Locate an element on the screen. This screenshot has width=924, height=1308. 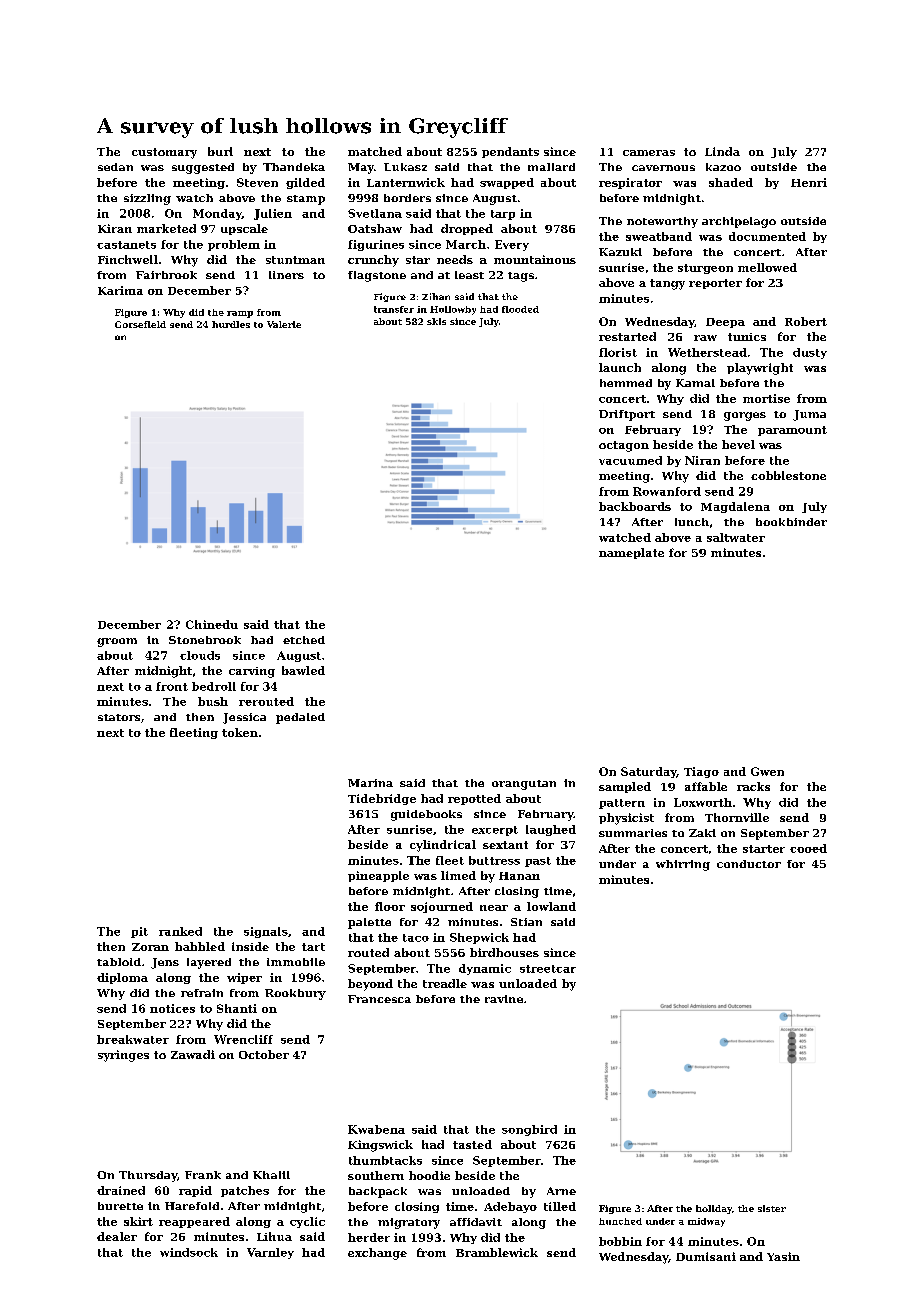
pendants is located at coordinates (510, 152).
